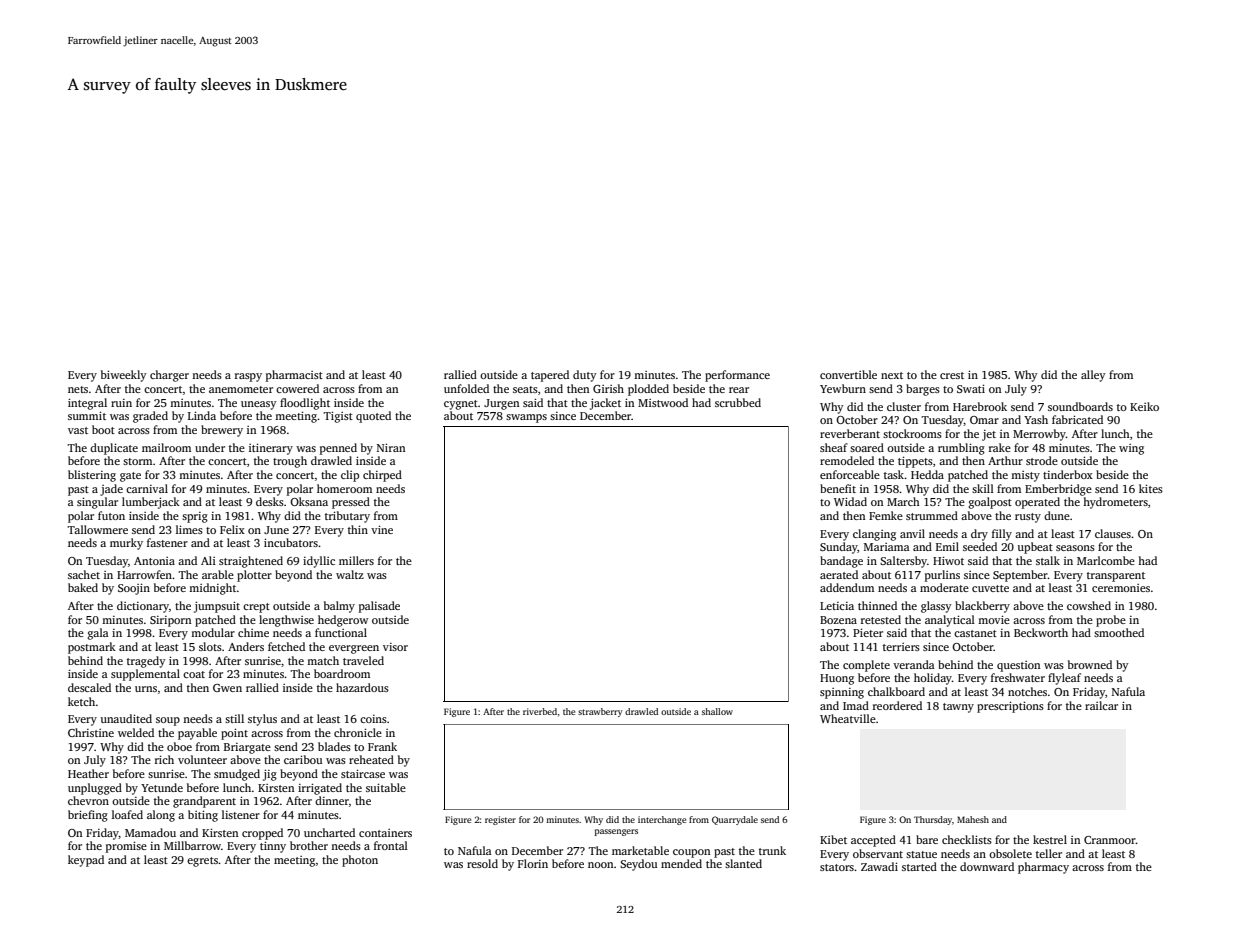 The height and width of the screenshot is (952, 1233). What do you see at coordinates (958, 708) in the screenshot?
I see `tawny` at bounding box center [958, 708].
